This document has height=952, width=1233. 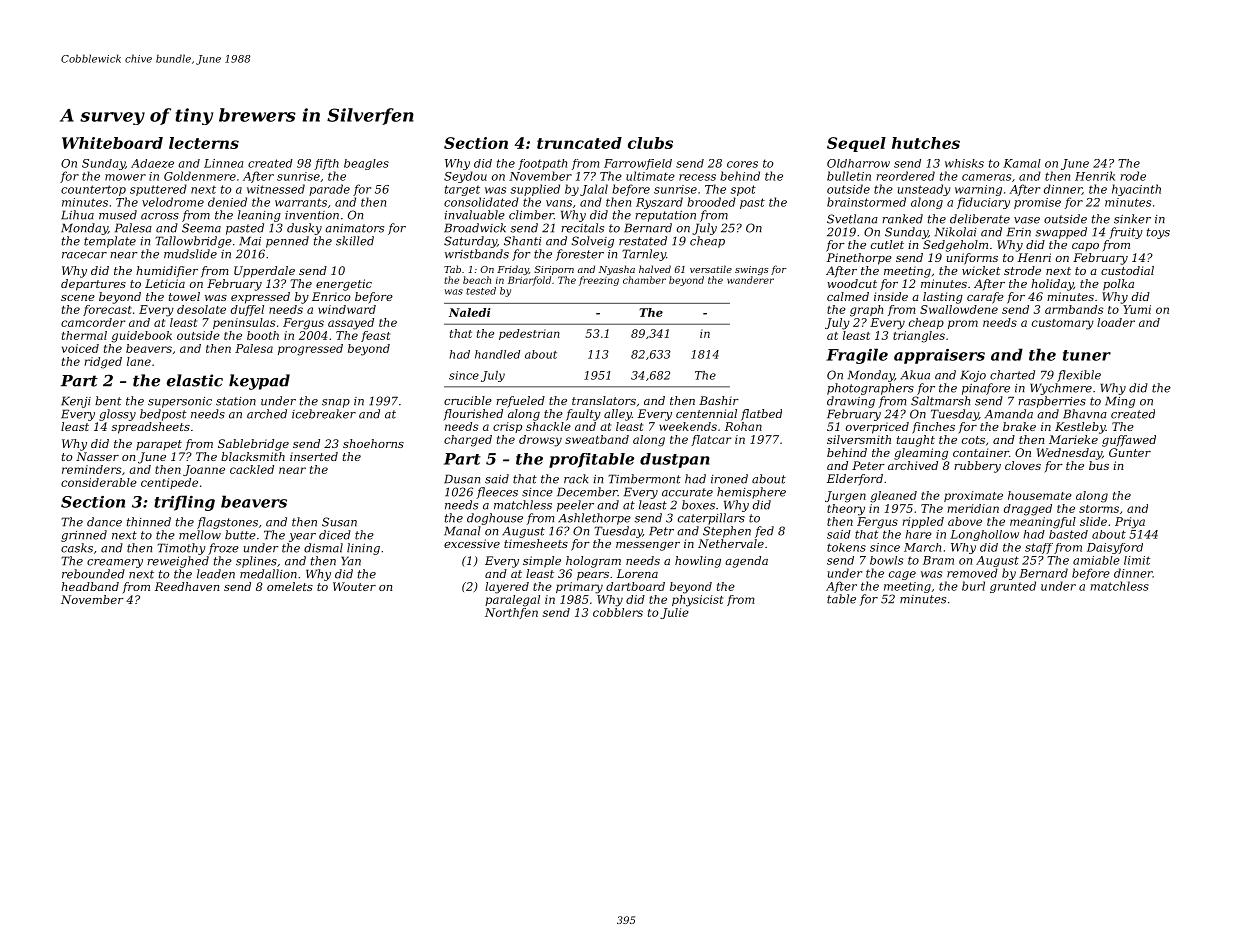 What do you see at coordinates (90, 586) in the document?
I see `headband` at bounding box center [90, 586].
